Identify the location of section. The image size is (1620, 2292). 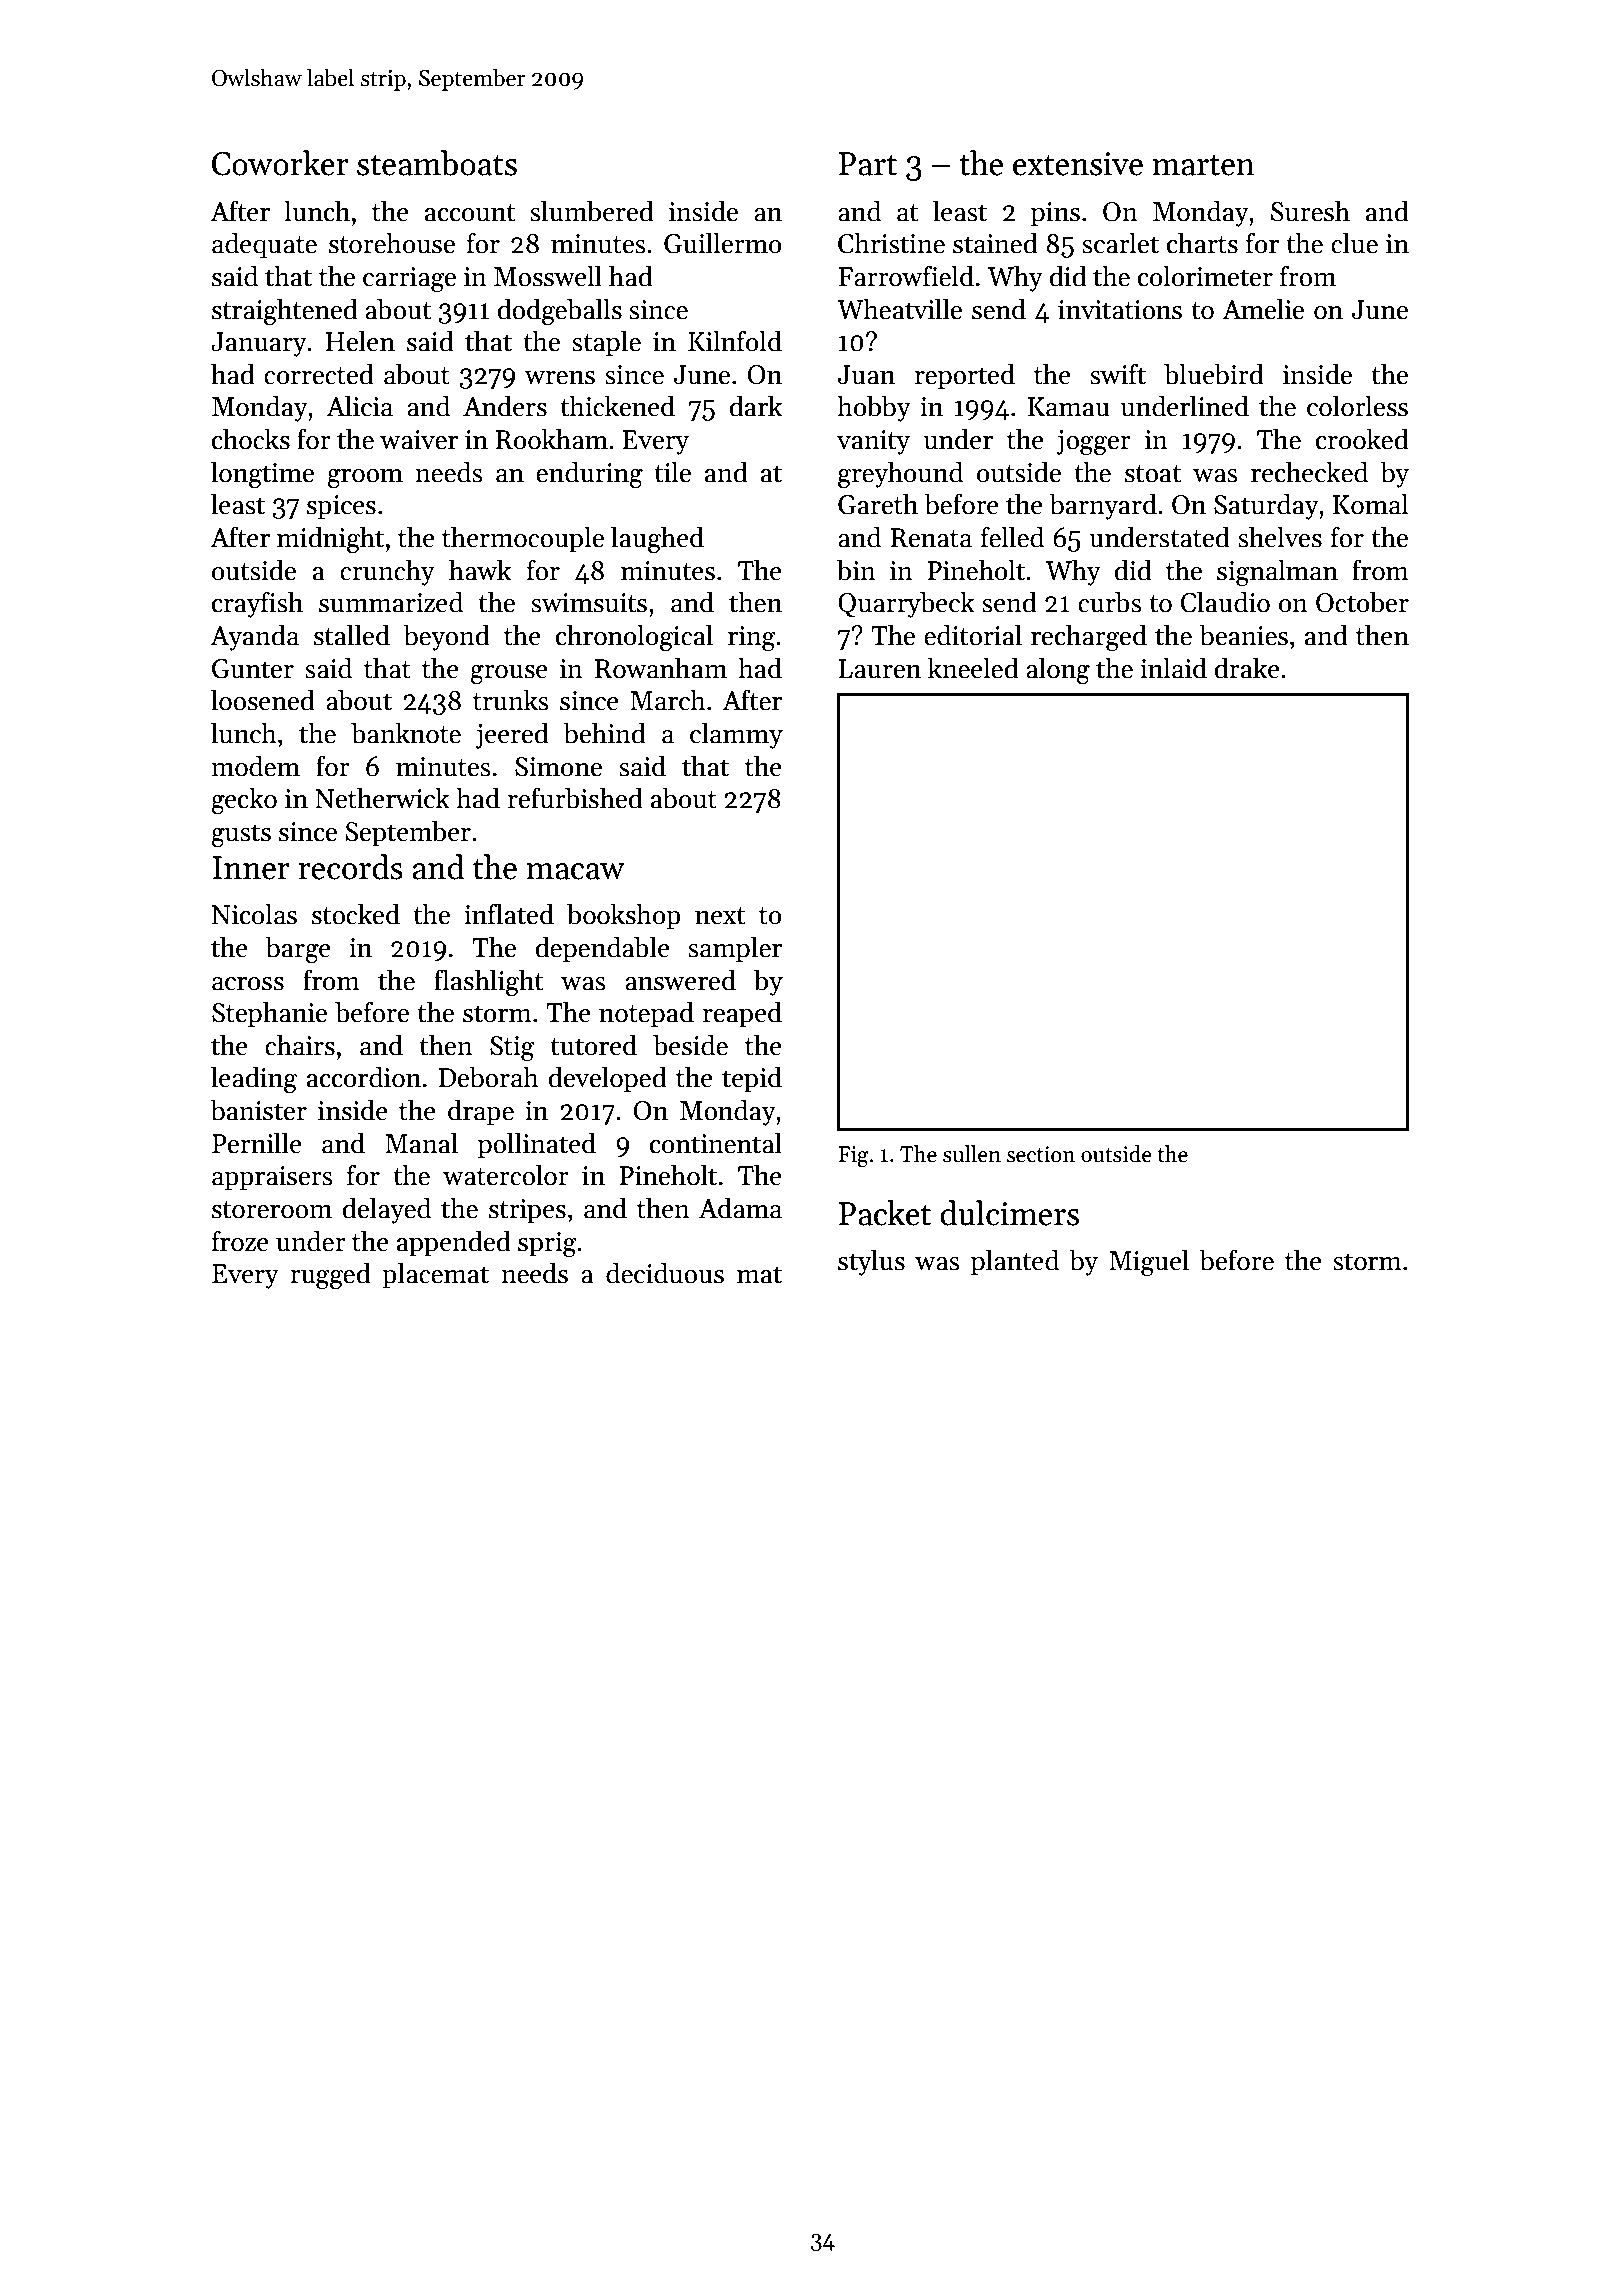
(1041, 1154).
